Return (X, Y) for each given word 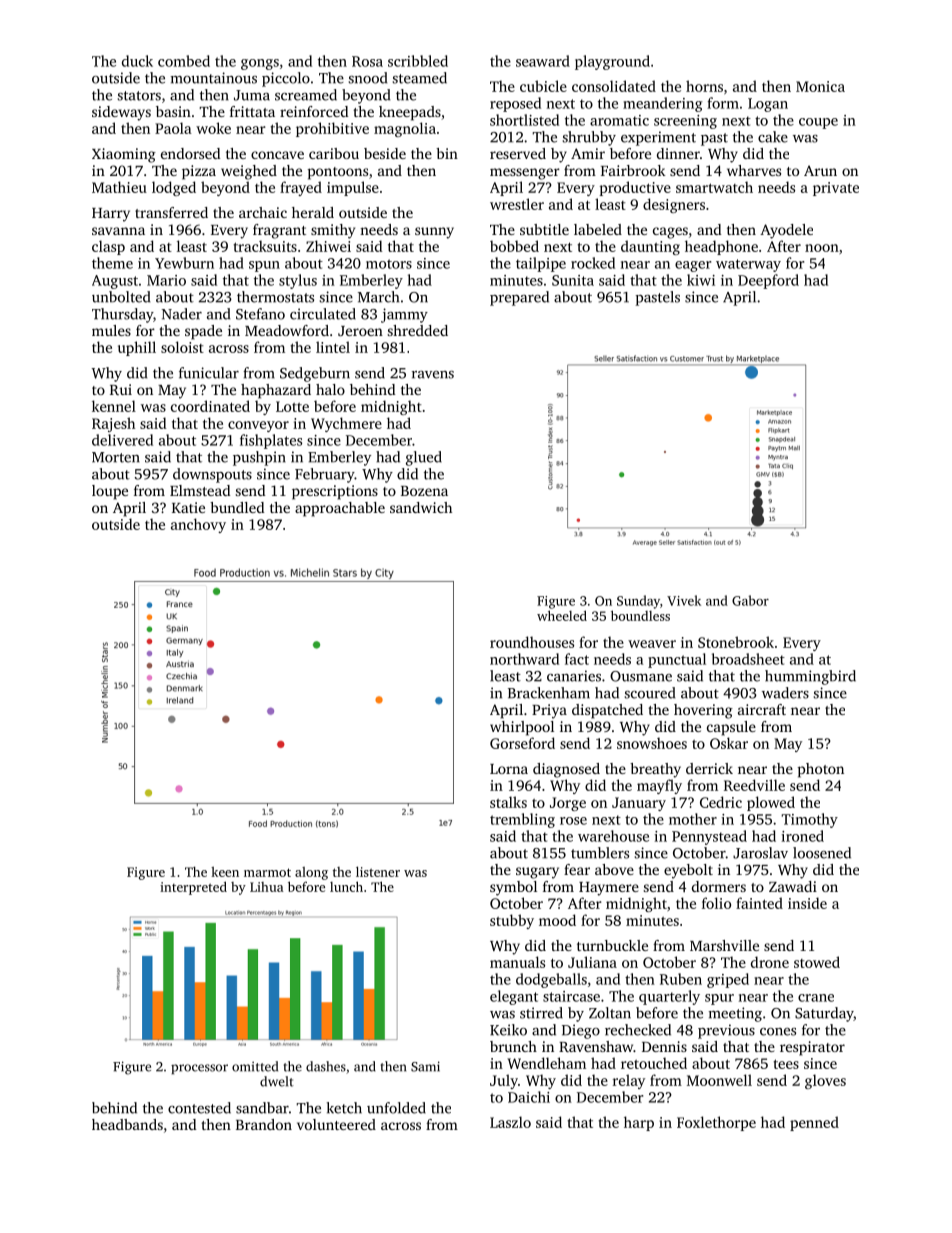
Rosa (367, 61)
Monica (820, 86)
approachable (340, 509)
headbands (127, 1124)
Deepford (768, 281)
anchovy (198, 525)
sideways (121, 113)
